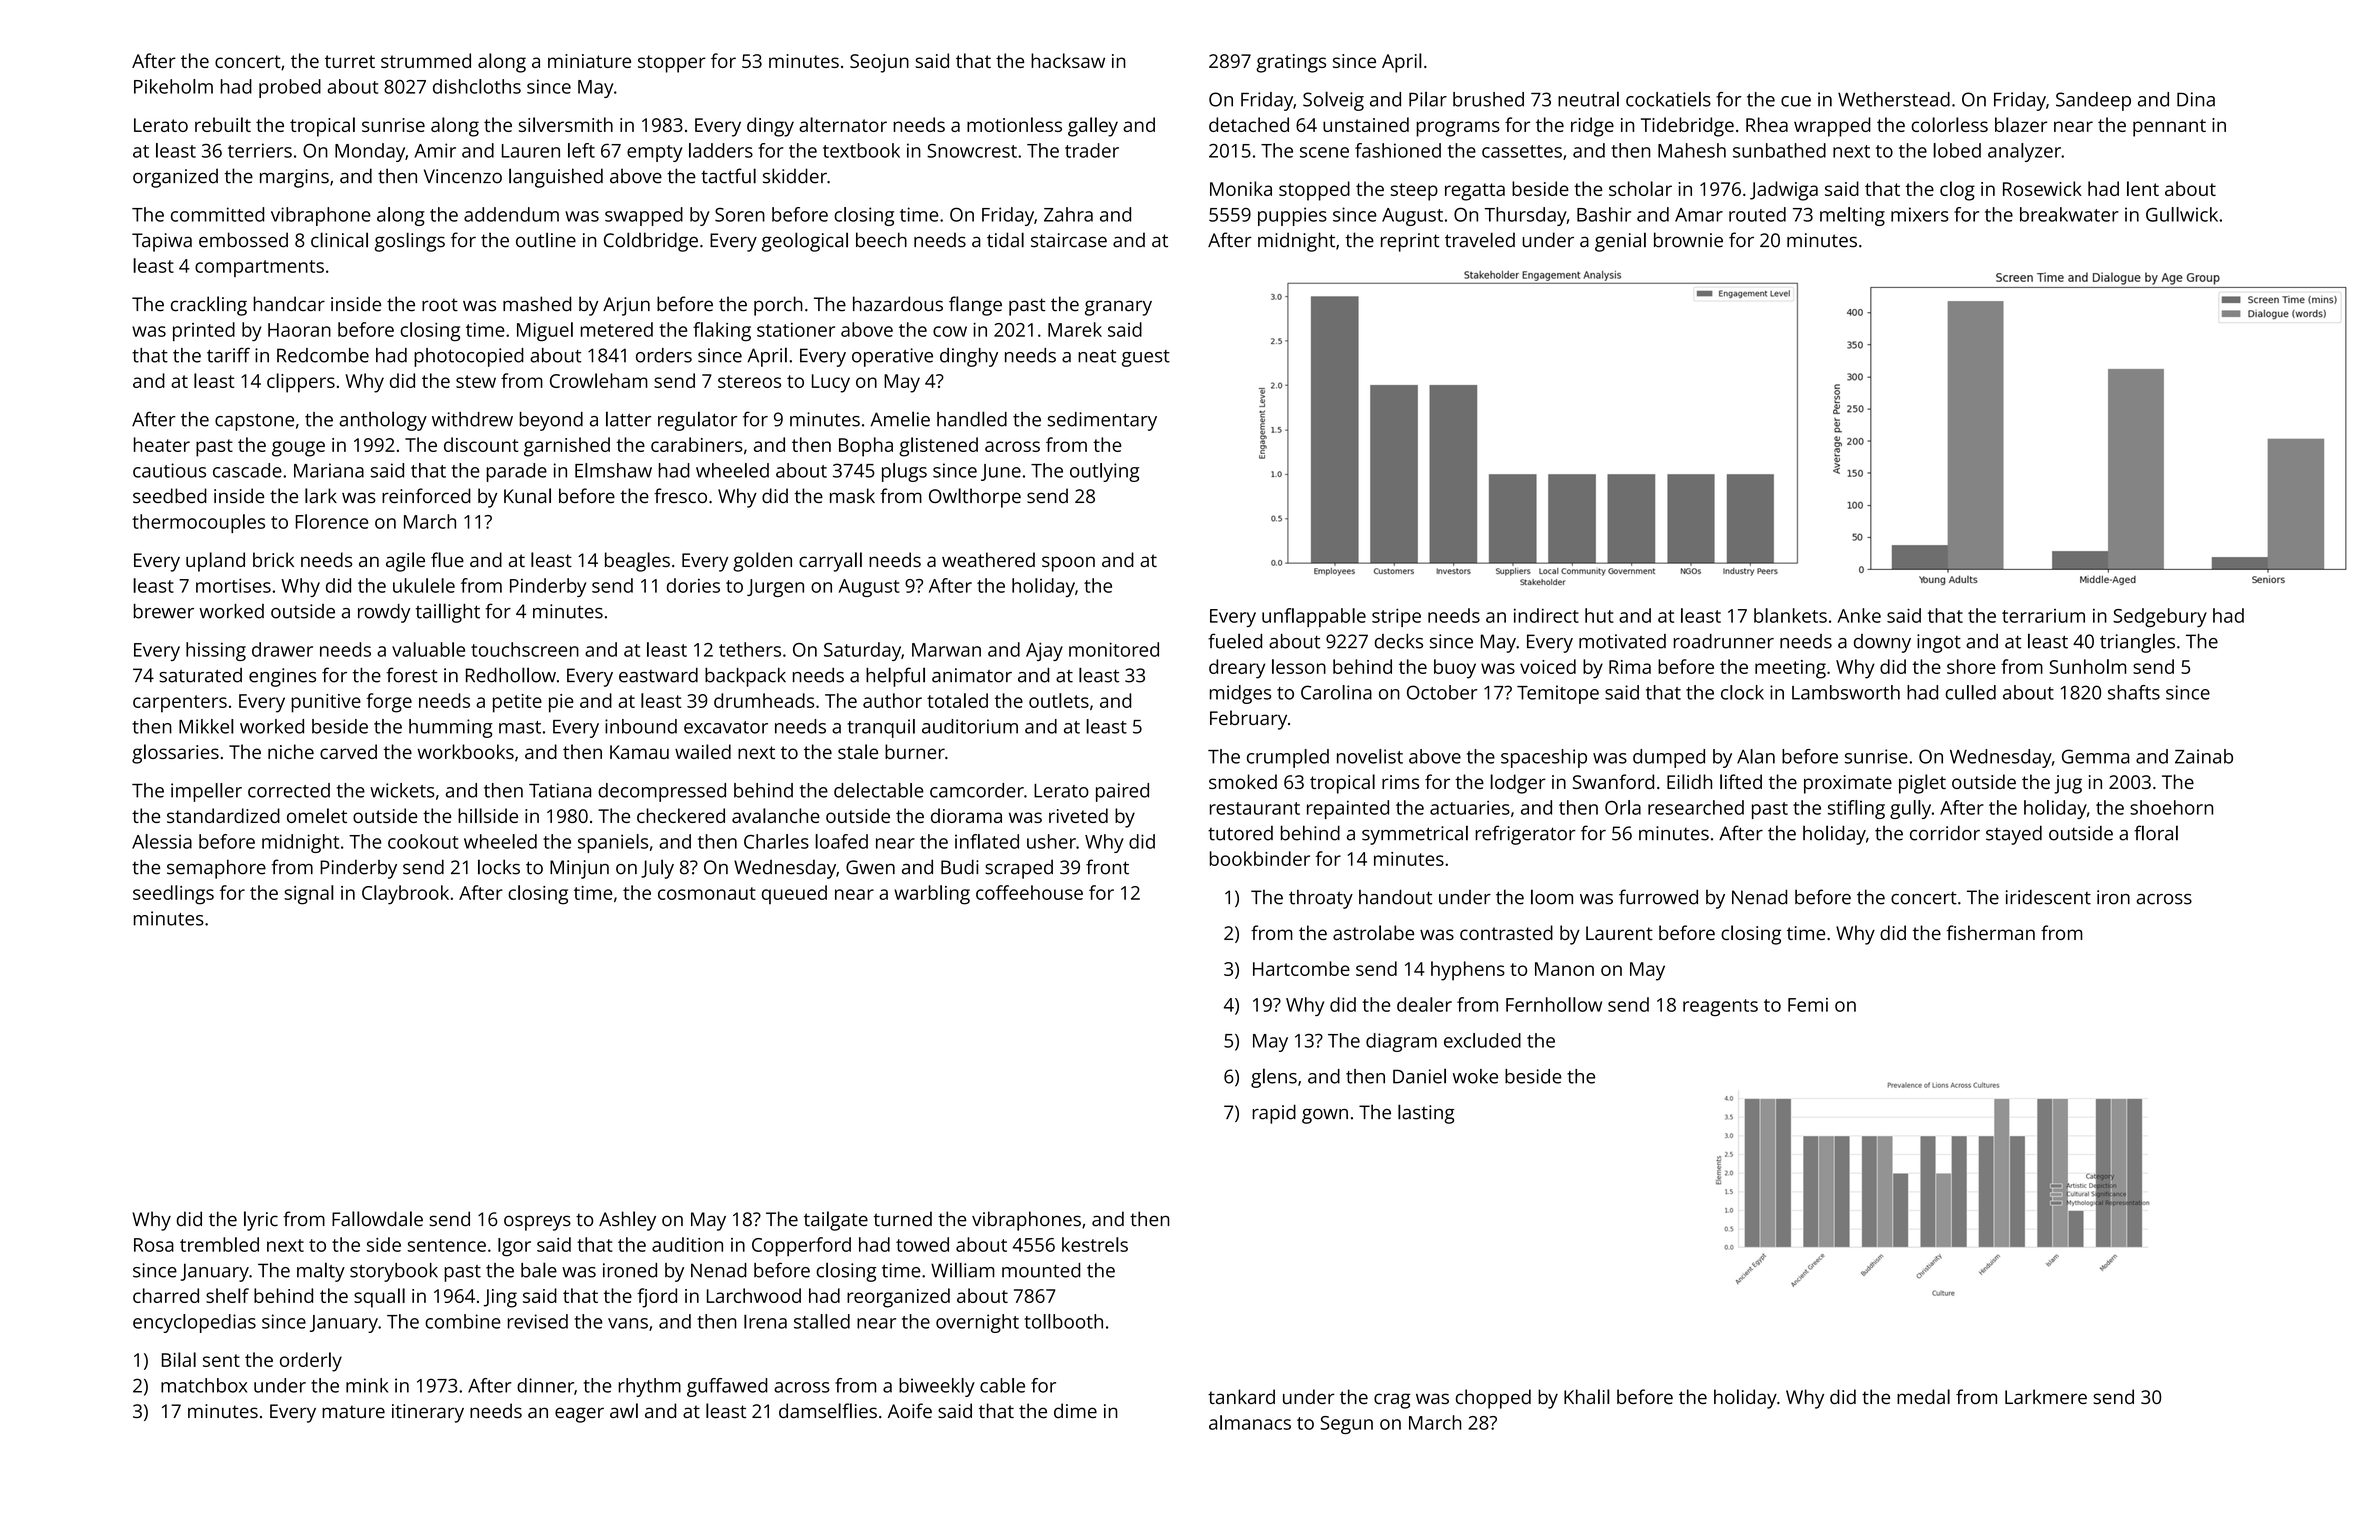 This screenshot has width=2380, height=1540. I want to click on coffeehouse, so click(1029, 892).
